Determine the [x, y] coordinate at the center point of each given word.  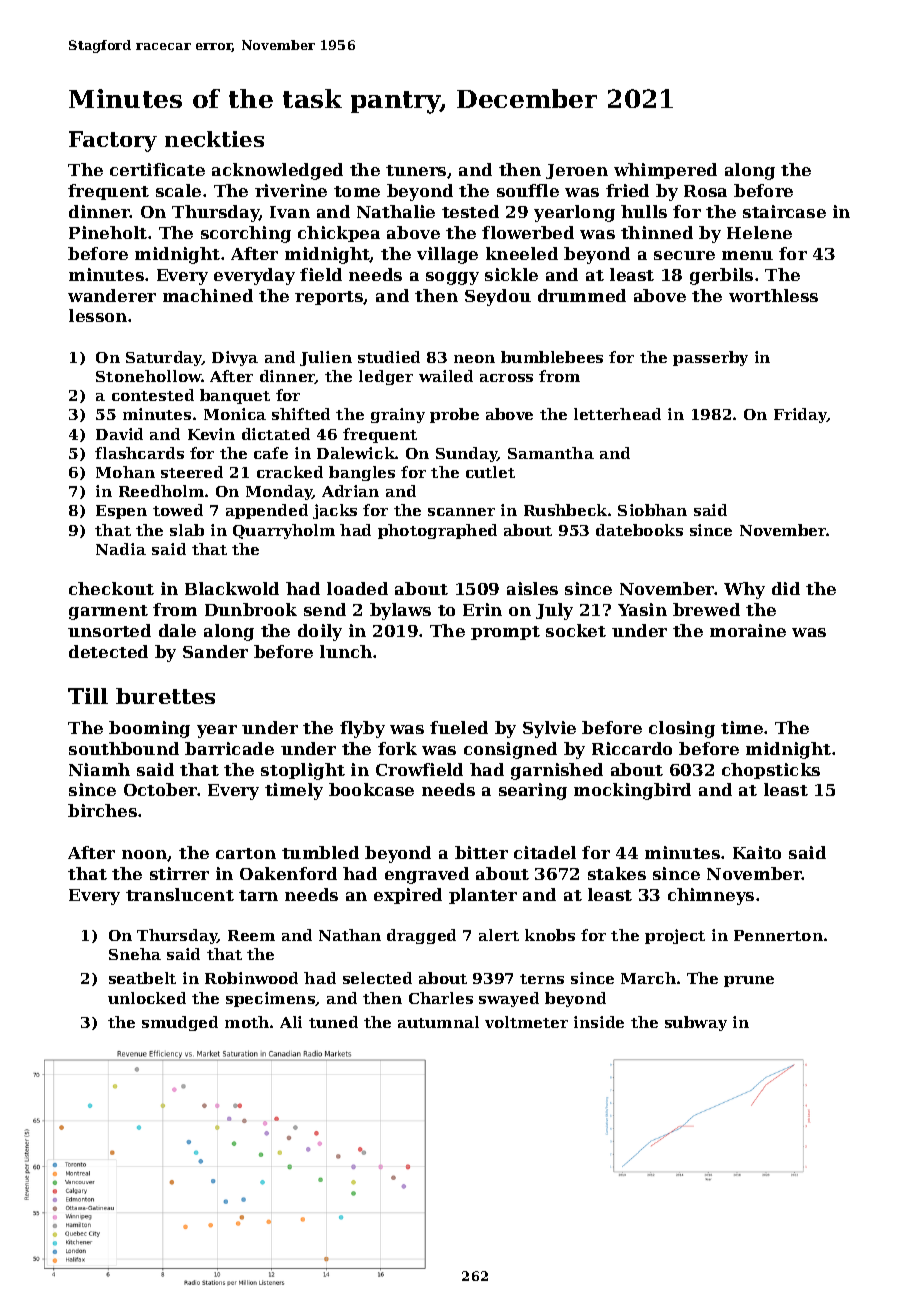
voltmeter [526, 1022]
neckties [214, 139]
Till [88, 696]
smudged [180, 1023]
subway [696, 1023]
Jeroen [577, 171]
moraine [748, 630]
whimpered [665, 171]
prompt [505, 633]
